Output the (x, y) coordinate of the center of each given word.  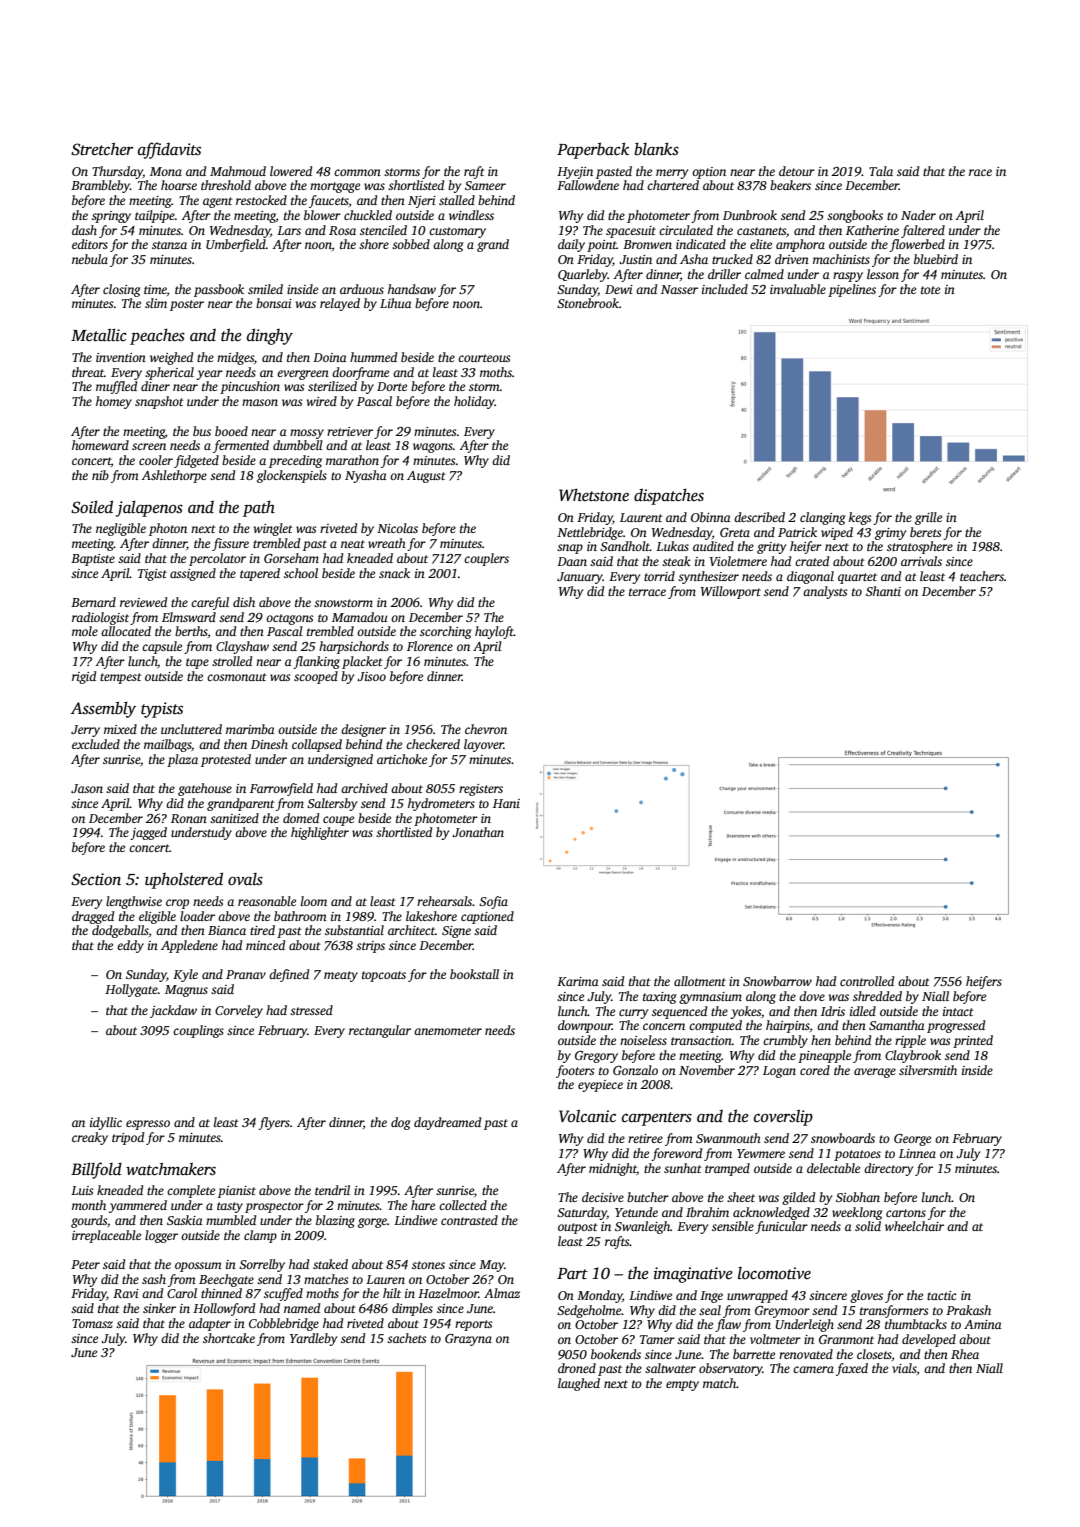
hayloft (494, 632)
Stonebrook (588, 303)
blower (322, 215)
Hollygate (131, 990)
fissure (230, 544)
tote (930, 290)
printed (973, 1041)
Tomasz (92, 1323)
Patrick (797, 532)
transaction (701, 1040)
